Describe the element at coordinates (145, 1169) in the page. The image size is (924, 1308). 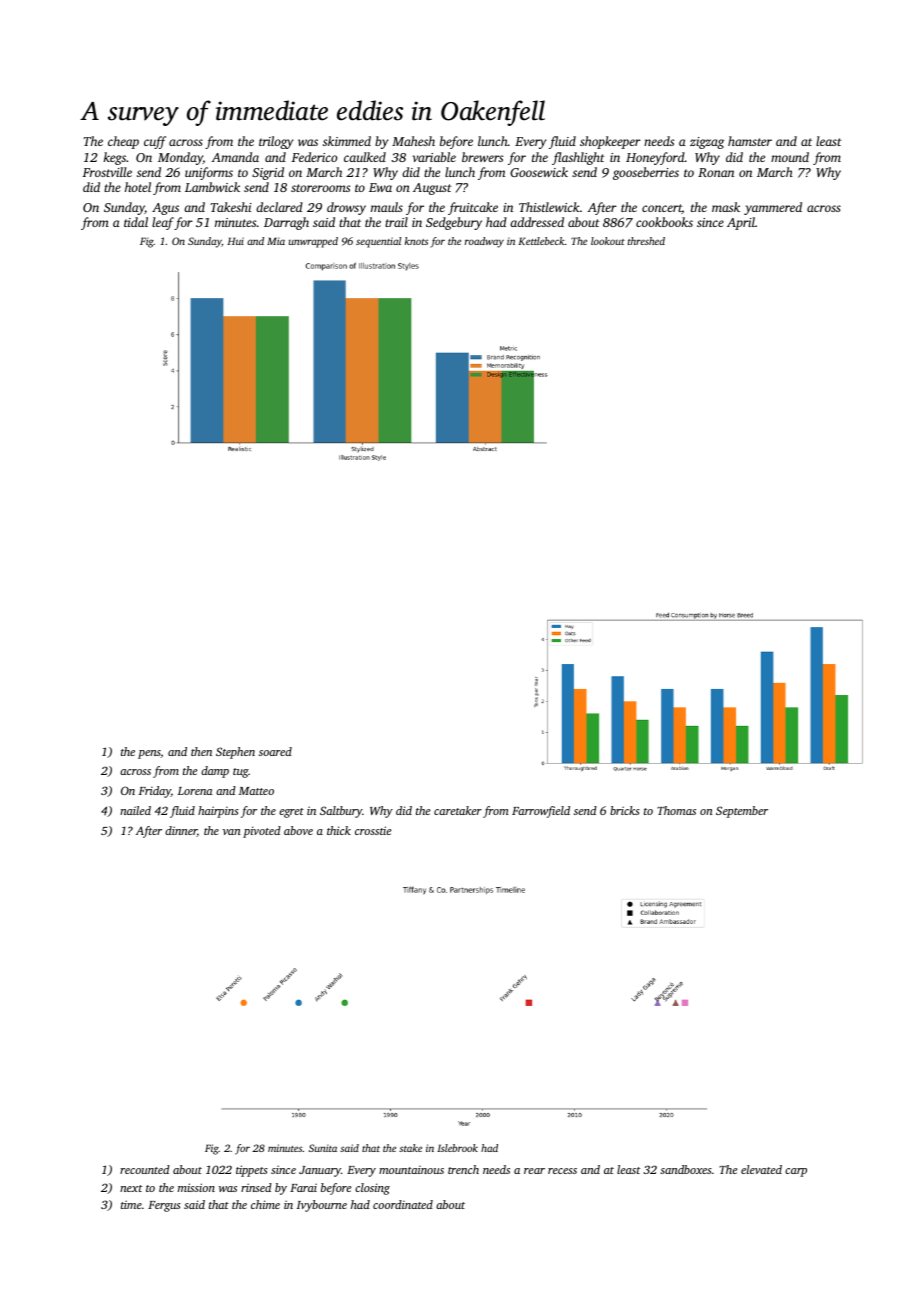
I see `recounted` at that location.
